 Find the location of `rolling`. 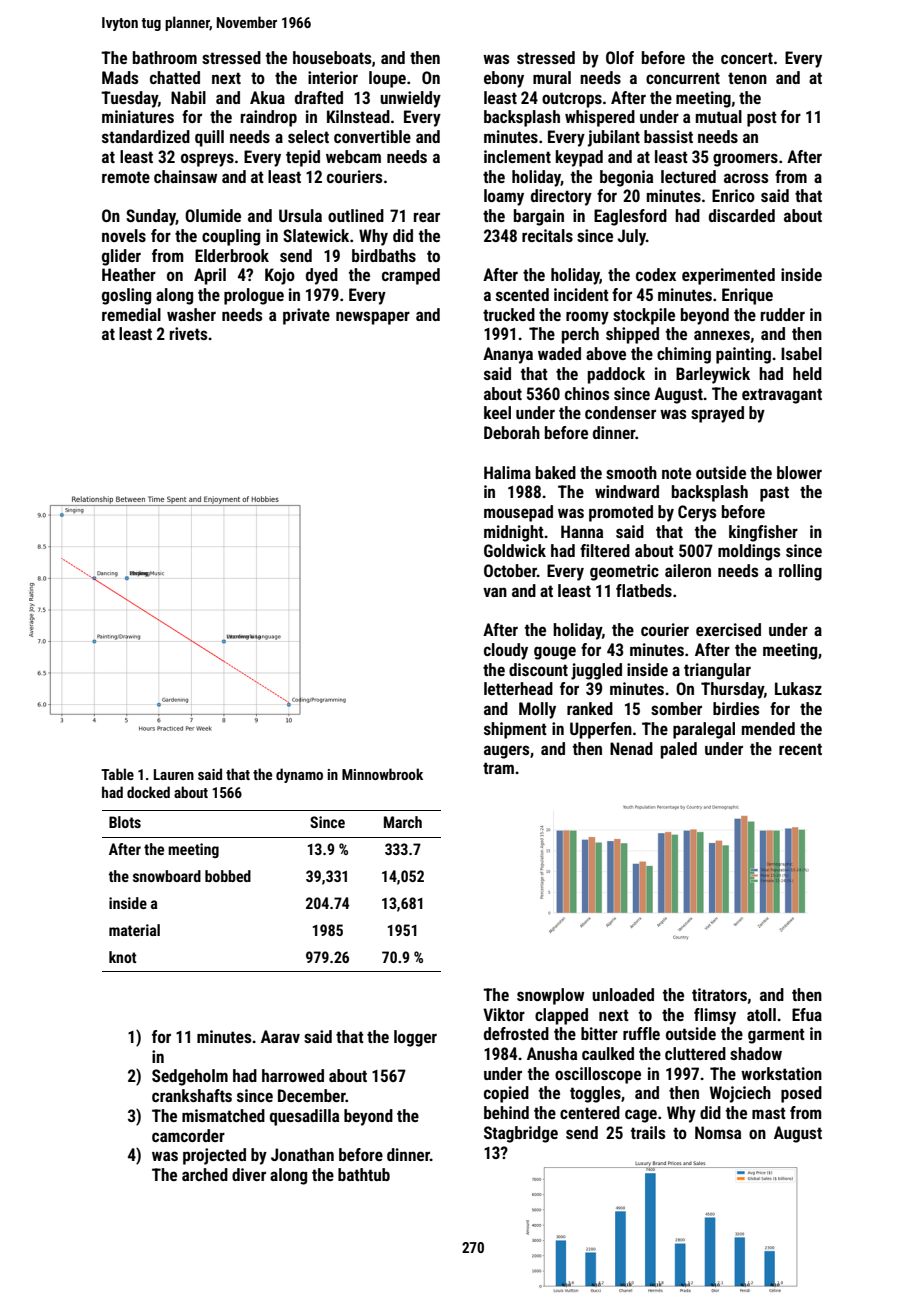

rolling is located at coordinates (800, 572).
